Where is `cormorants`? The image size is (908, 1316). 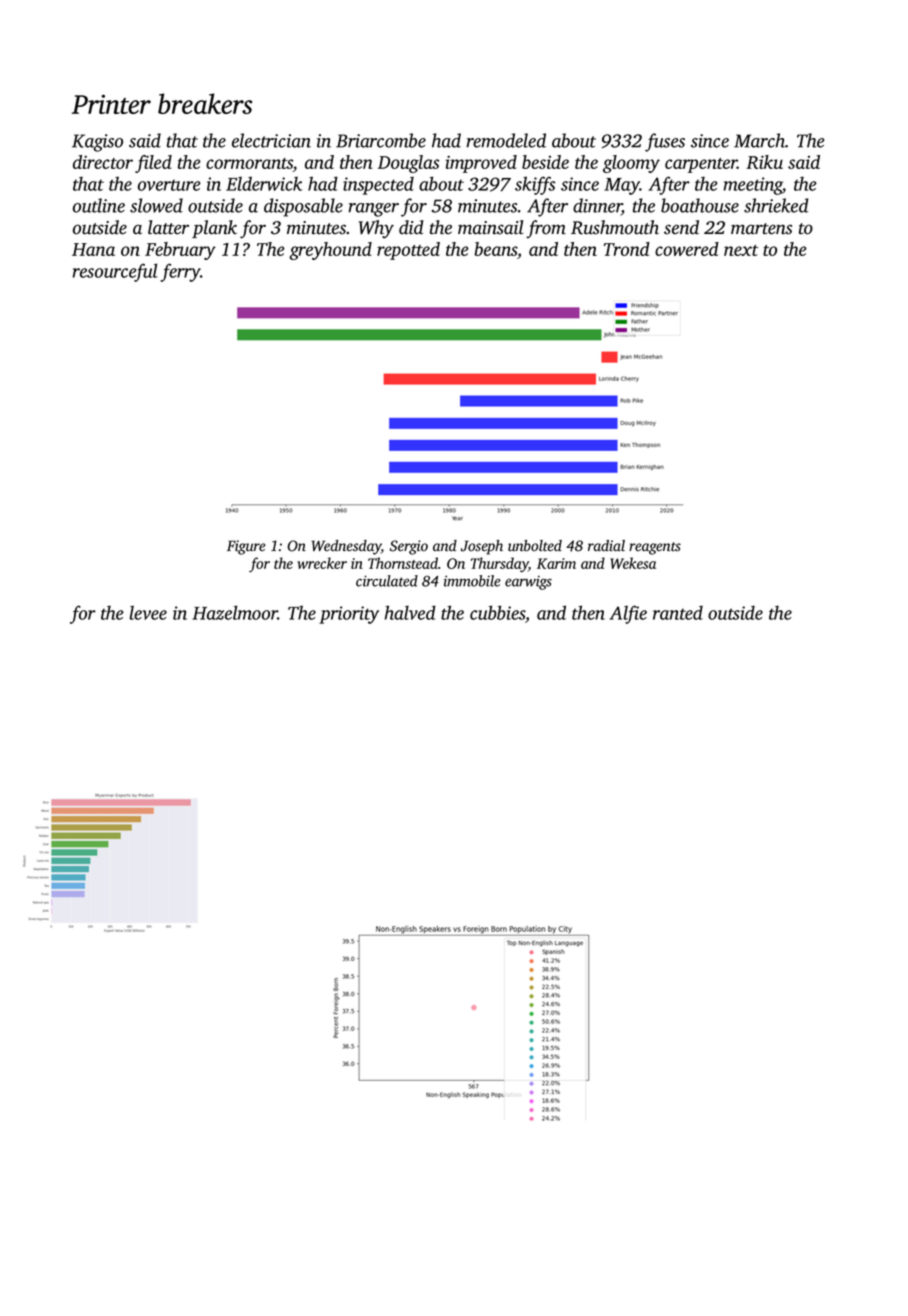 cormorants is located at coordinates (249, 165).
